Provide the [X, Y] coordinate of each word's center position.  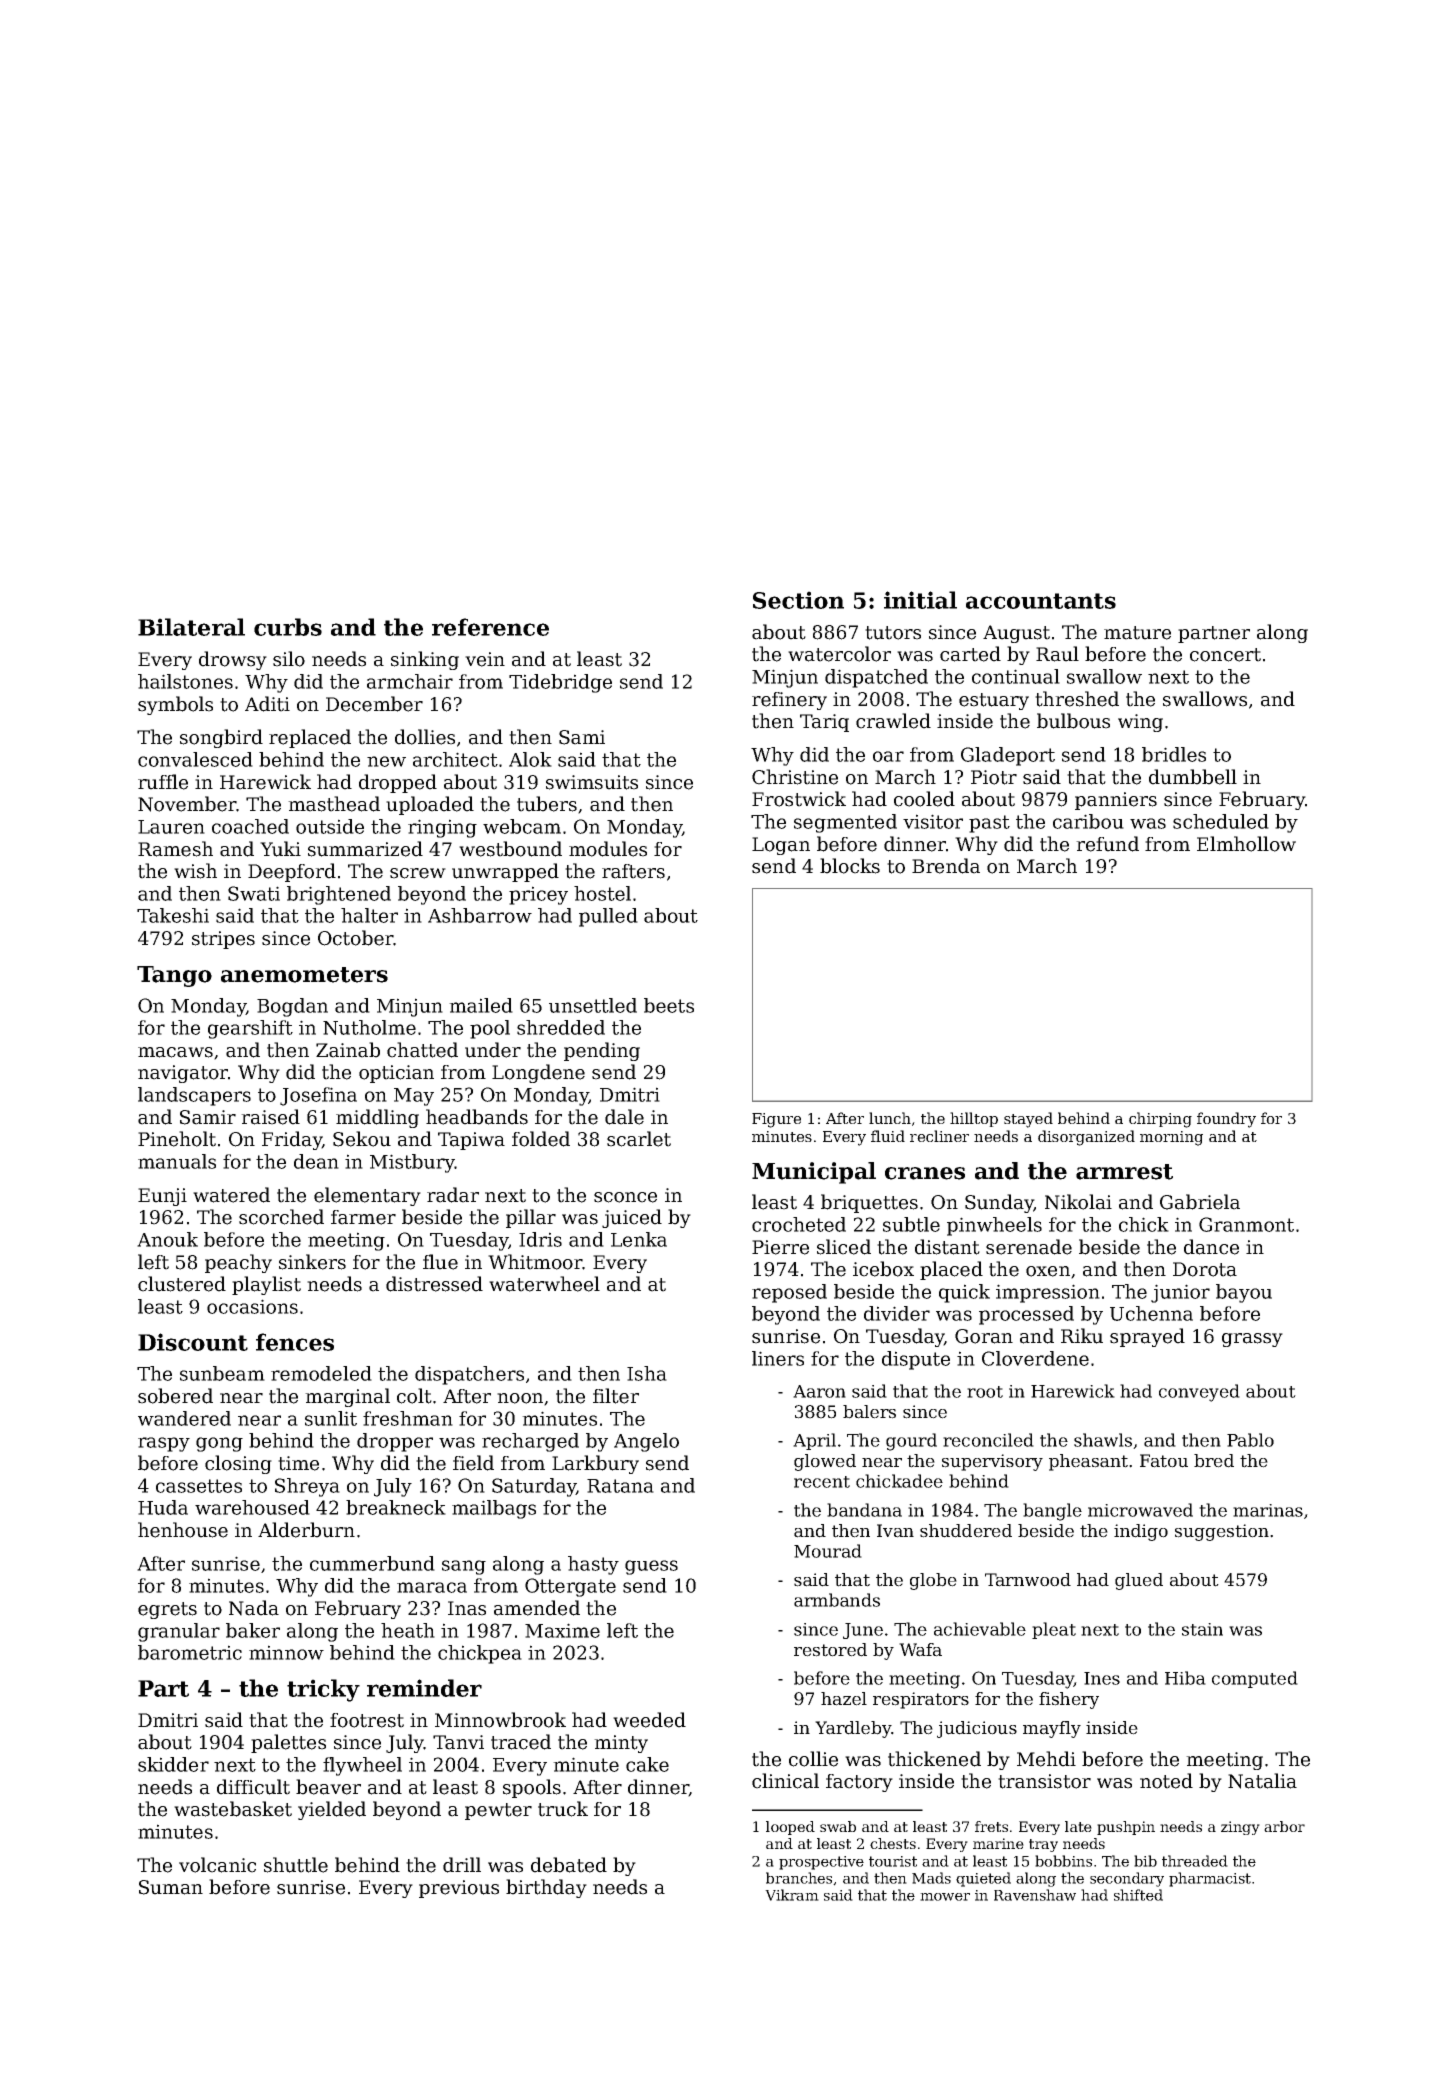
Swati [254, 893]
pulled [608, 917]
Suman [171, 1887]
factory [859, 1783]
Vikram [792, 1895]
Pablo [1250, 1440]
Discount [193, 1342]
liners [778, 1358]
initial [920, 600]
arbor [1284, 1826]
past [989, 824]
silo [289, 659]
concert [1225, 655]
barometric [190, 1652]
